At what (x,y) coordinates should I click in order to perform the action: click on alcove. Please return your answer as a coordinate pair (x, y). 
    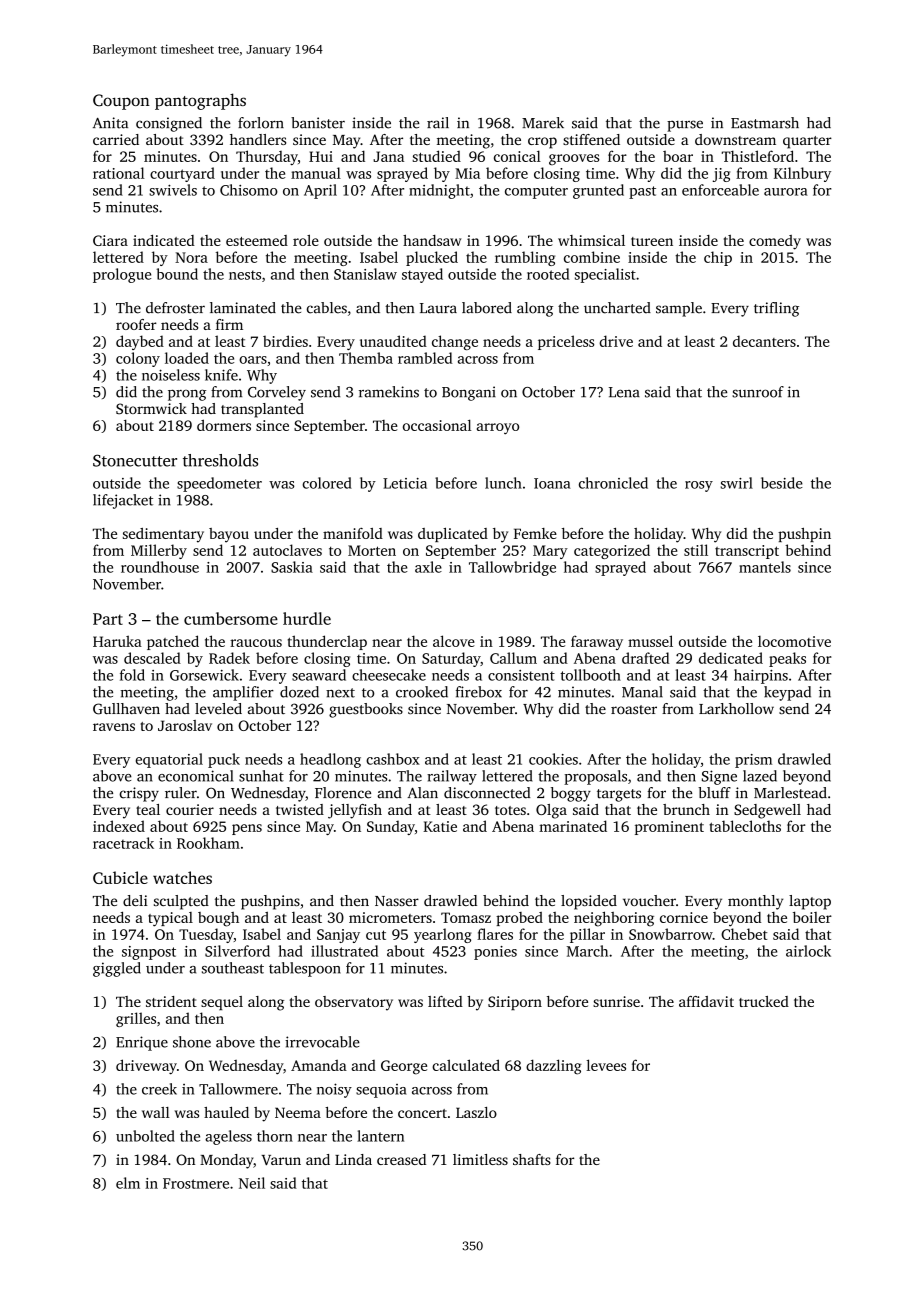
    Looking at the image, I should click on (454, 641).
